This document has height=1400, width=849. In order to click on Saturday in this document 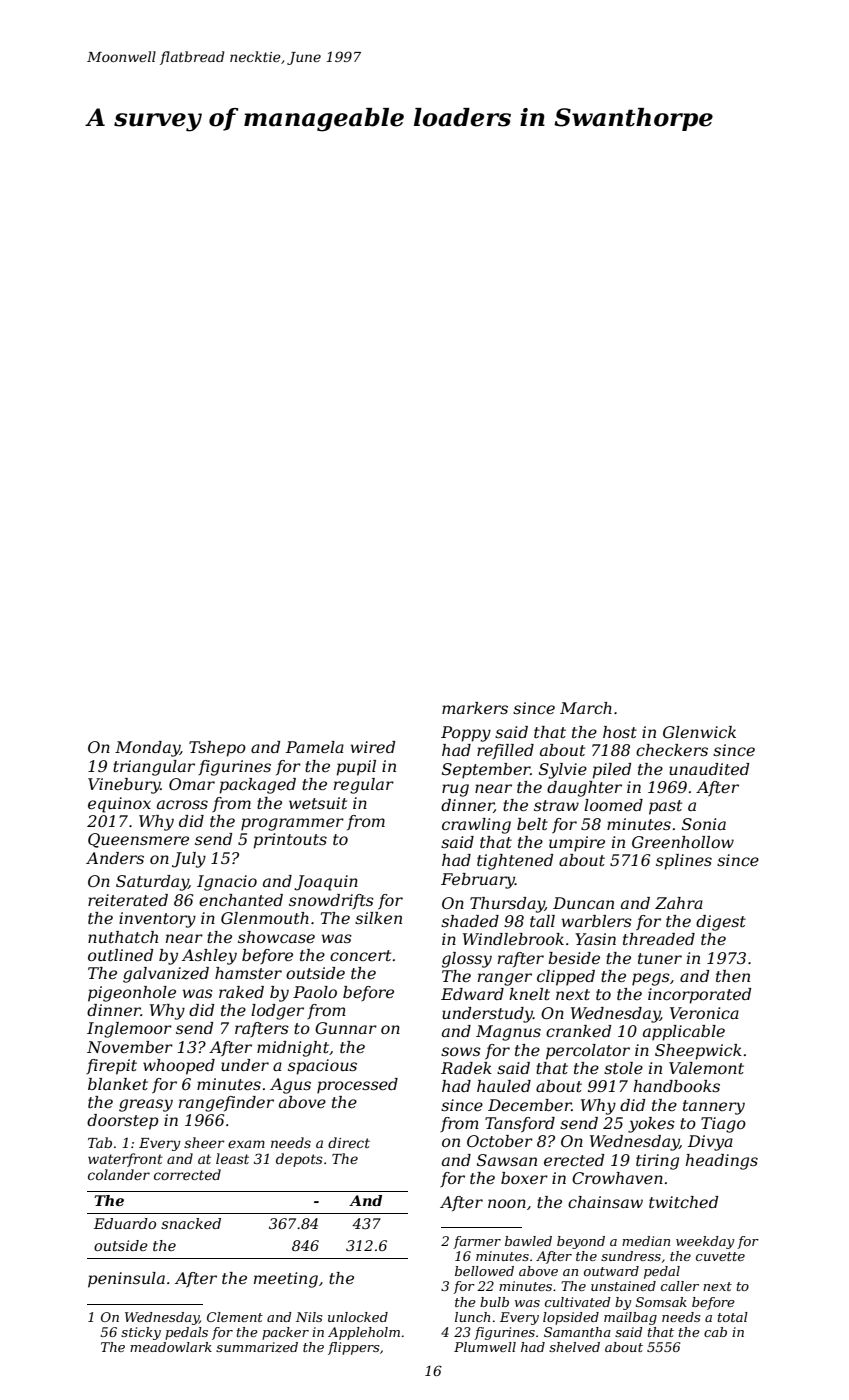, I will do `click(152, 883)`.
